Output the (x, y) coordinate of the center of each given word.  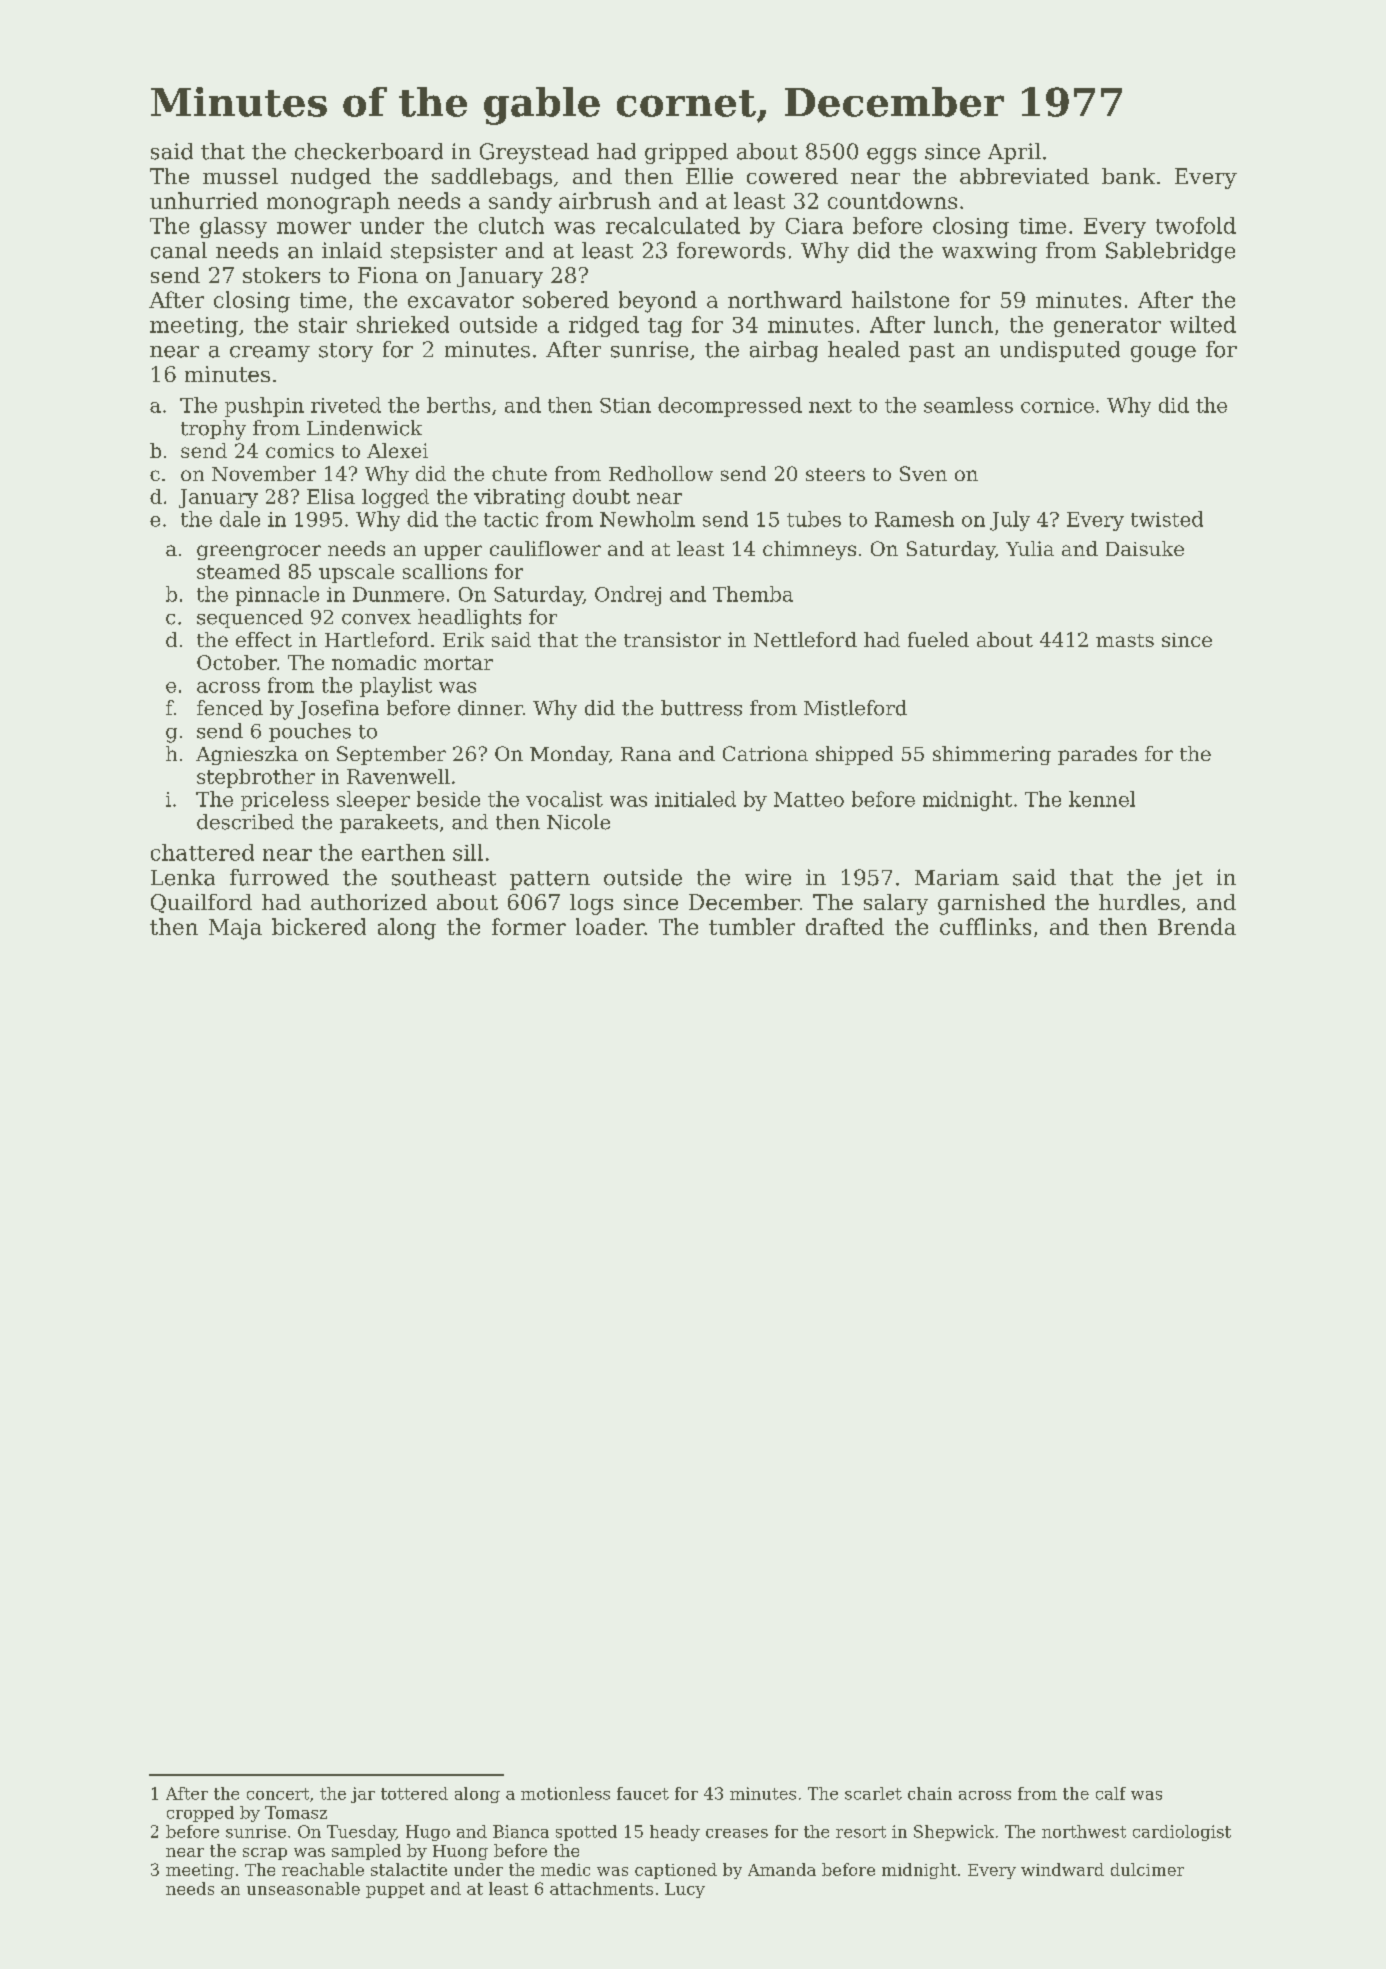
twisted (1167, 519)
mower (314, 228)
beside (448, 799)
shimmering (992, 755)
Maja (235, 929)
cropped (200, 1814)
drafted (845, 926)
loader (610, 926)
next (830, 406)
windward (1062, 1869)
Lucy (685, 1890)
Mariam (957, 877)
